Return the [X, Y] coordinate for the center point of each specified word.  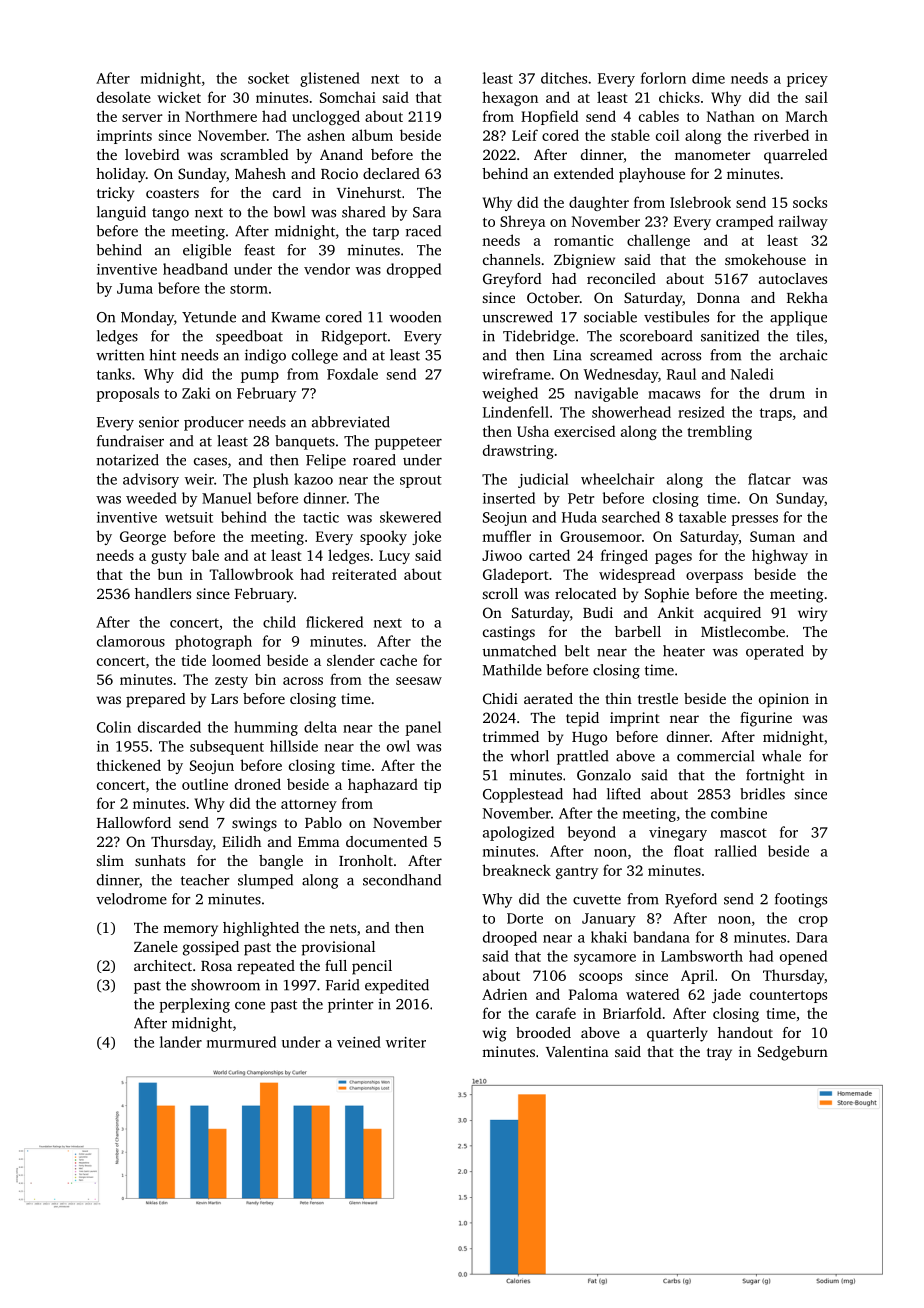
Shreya [523, 222]
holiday [121, 175]
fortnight [775, 776]
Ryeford [691, 900]
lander [181, 1042]
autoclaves [793, 278]
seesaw [419, 681]
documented [386, 841]
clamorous [131, 641]
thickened [129, 765]
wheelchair [617, 479]
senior [159, 422]
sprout [421, 481]
